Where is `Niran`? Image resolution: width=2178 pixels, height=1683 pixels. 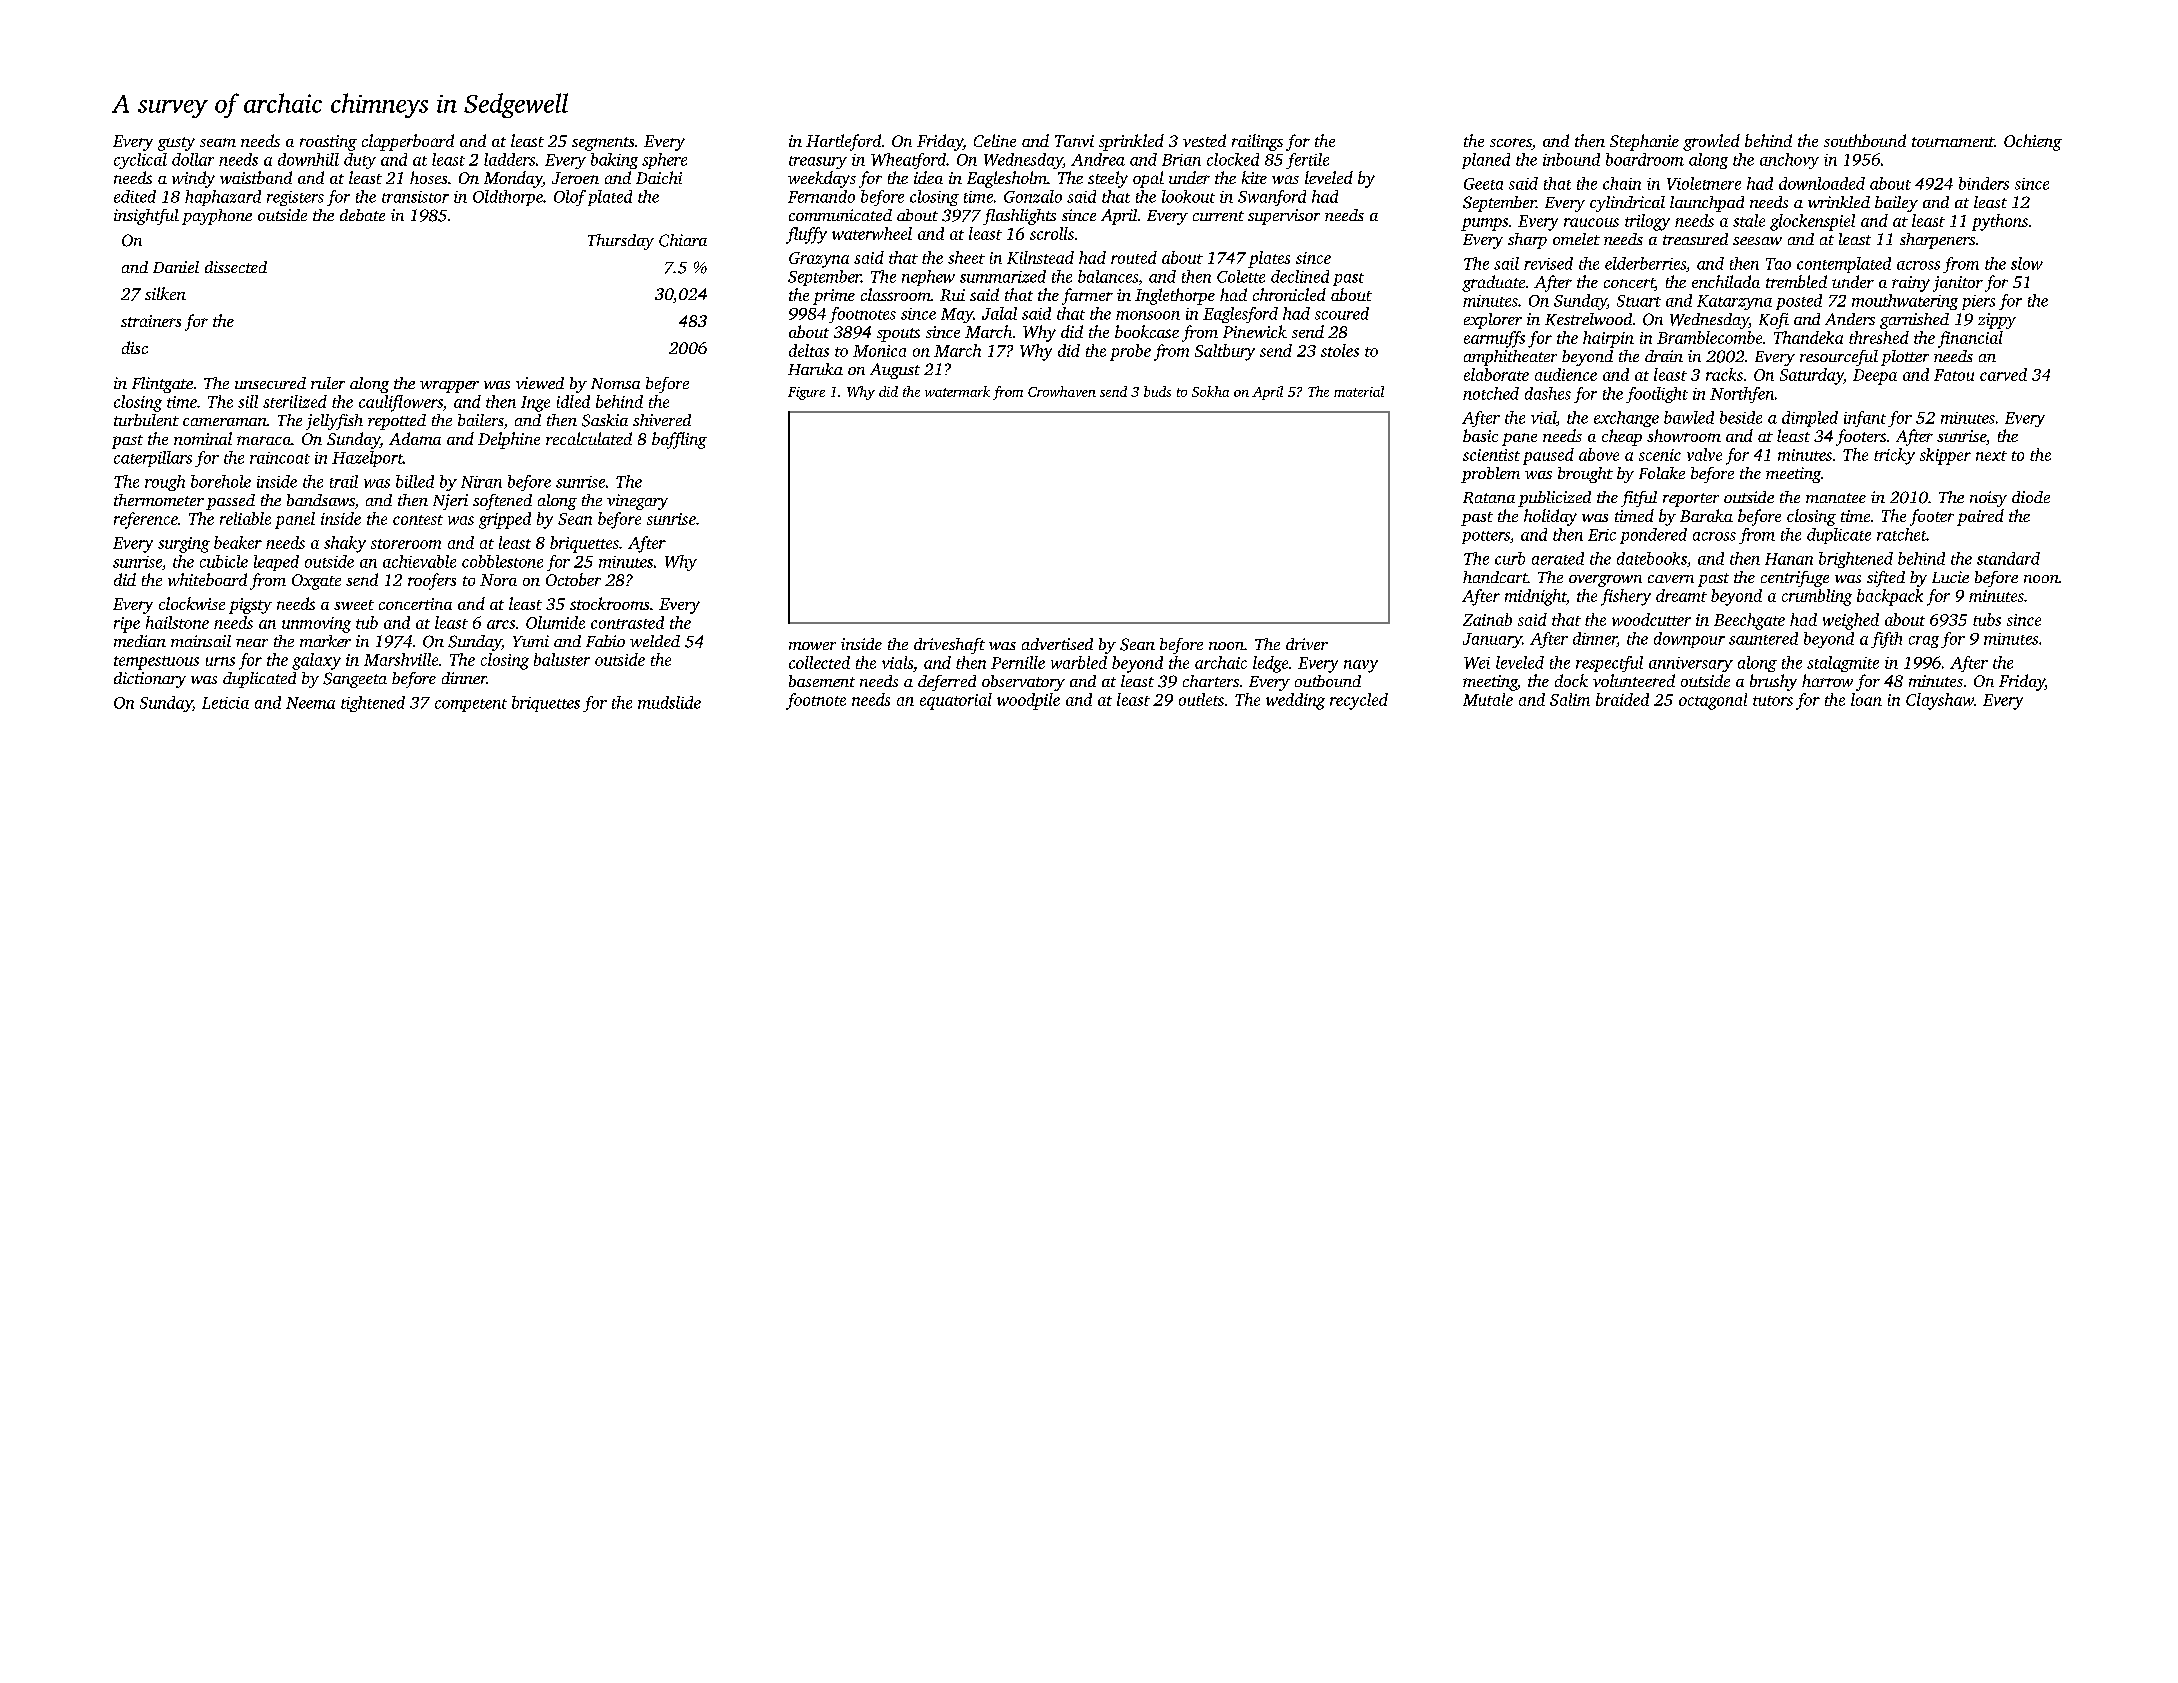 Niran is located at coordinates (481, 482).
